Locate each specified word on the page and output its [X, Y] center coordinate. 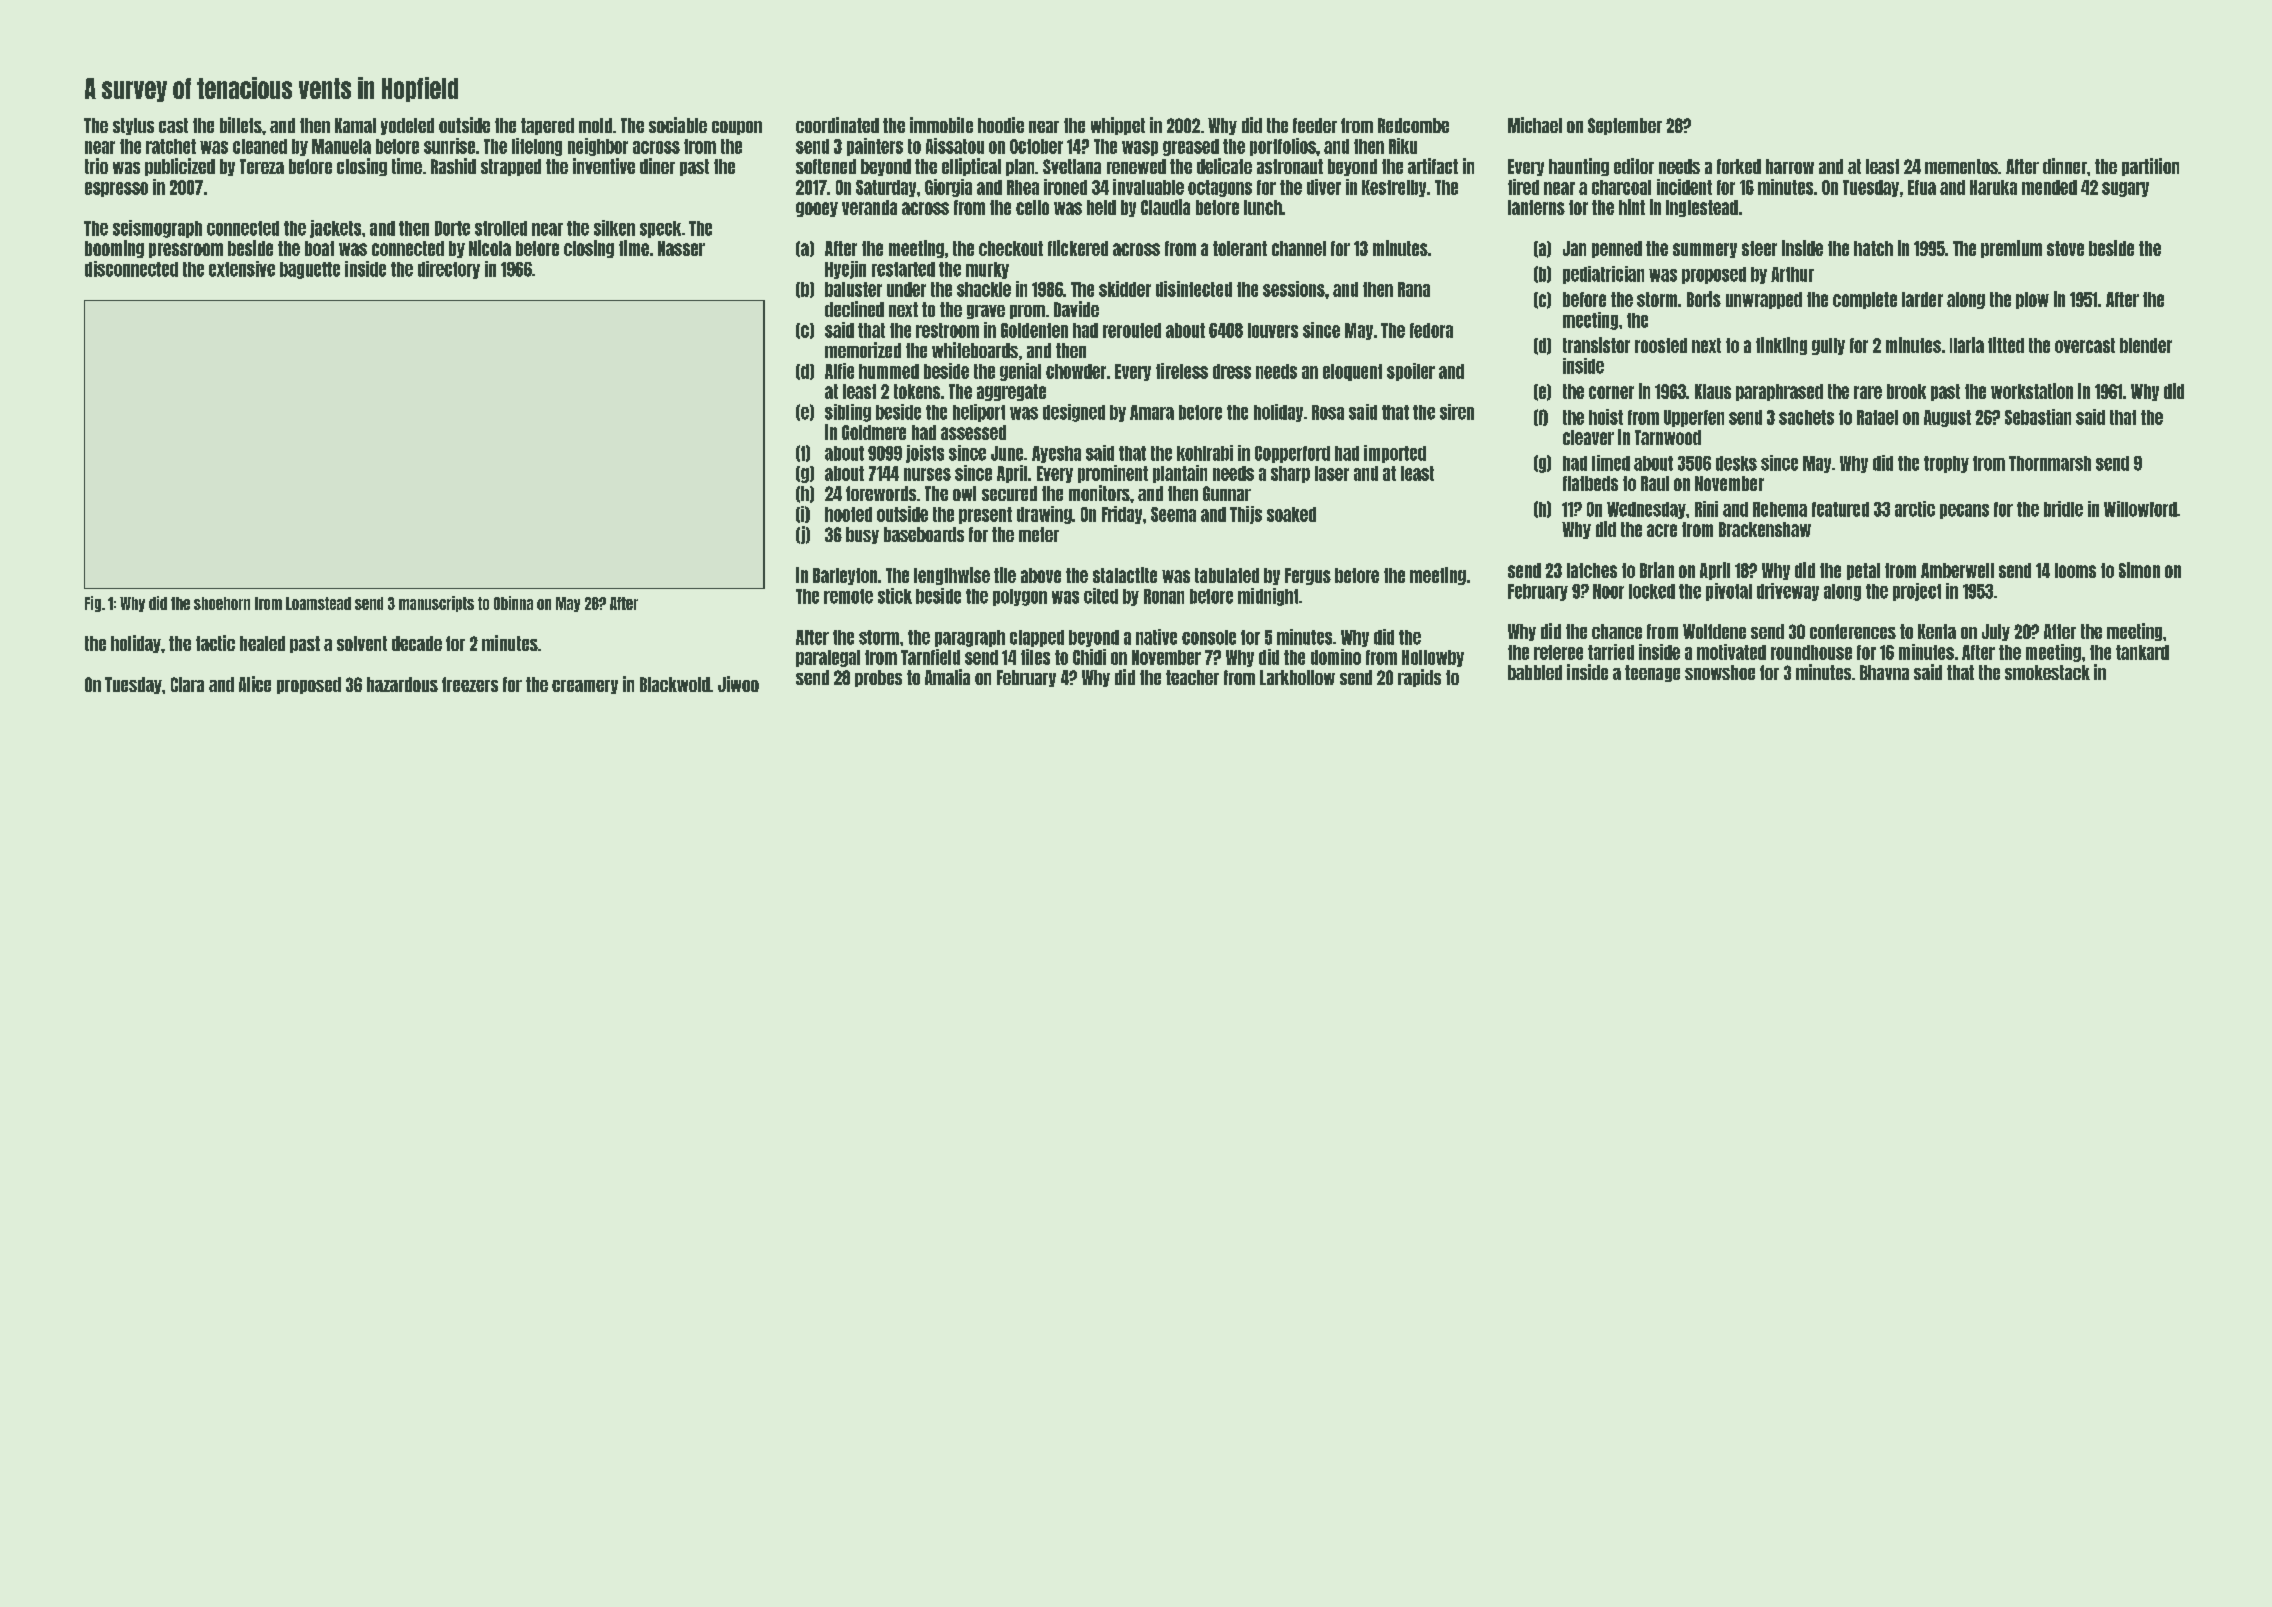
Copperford [1292, 454]
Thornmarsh [2050, 463]
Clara [187, 684]
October [1036, 146]
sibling [848, 413]
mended [2049, 187]
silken [614, 228]
